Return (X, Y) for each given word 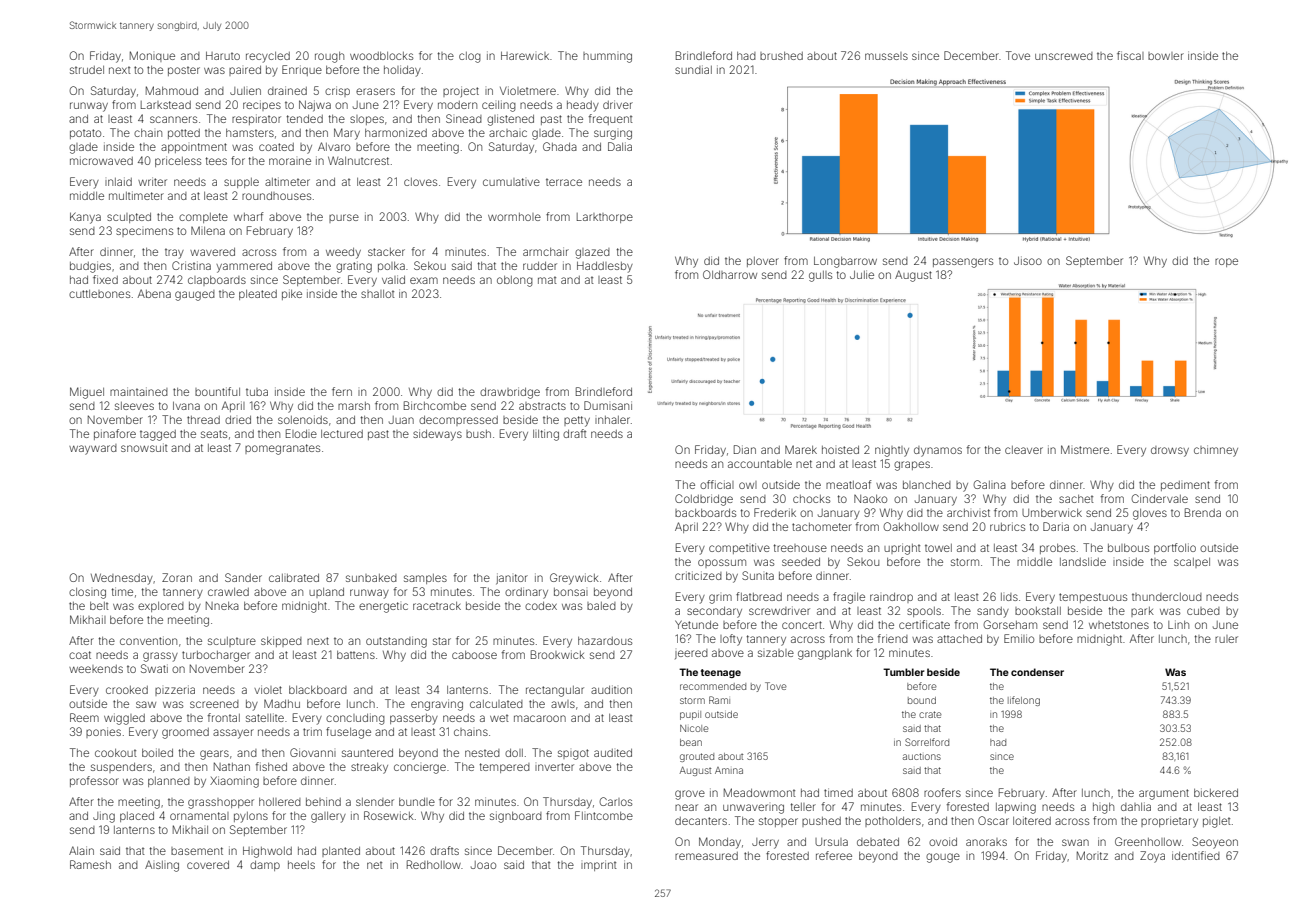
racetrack (437, 606)
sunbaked (371, 578)
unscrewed (1064, 56)
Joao (483, 865)
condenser (1037, 672)
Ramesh (90, 864)
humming (607, 57)
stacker (386, 252)
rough (329, 57)
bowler (1166, 56)
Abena (154, 293)
